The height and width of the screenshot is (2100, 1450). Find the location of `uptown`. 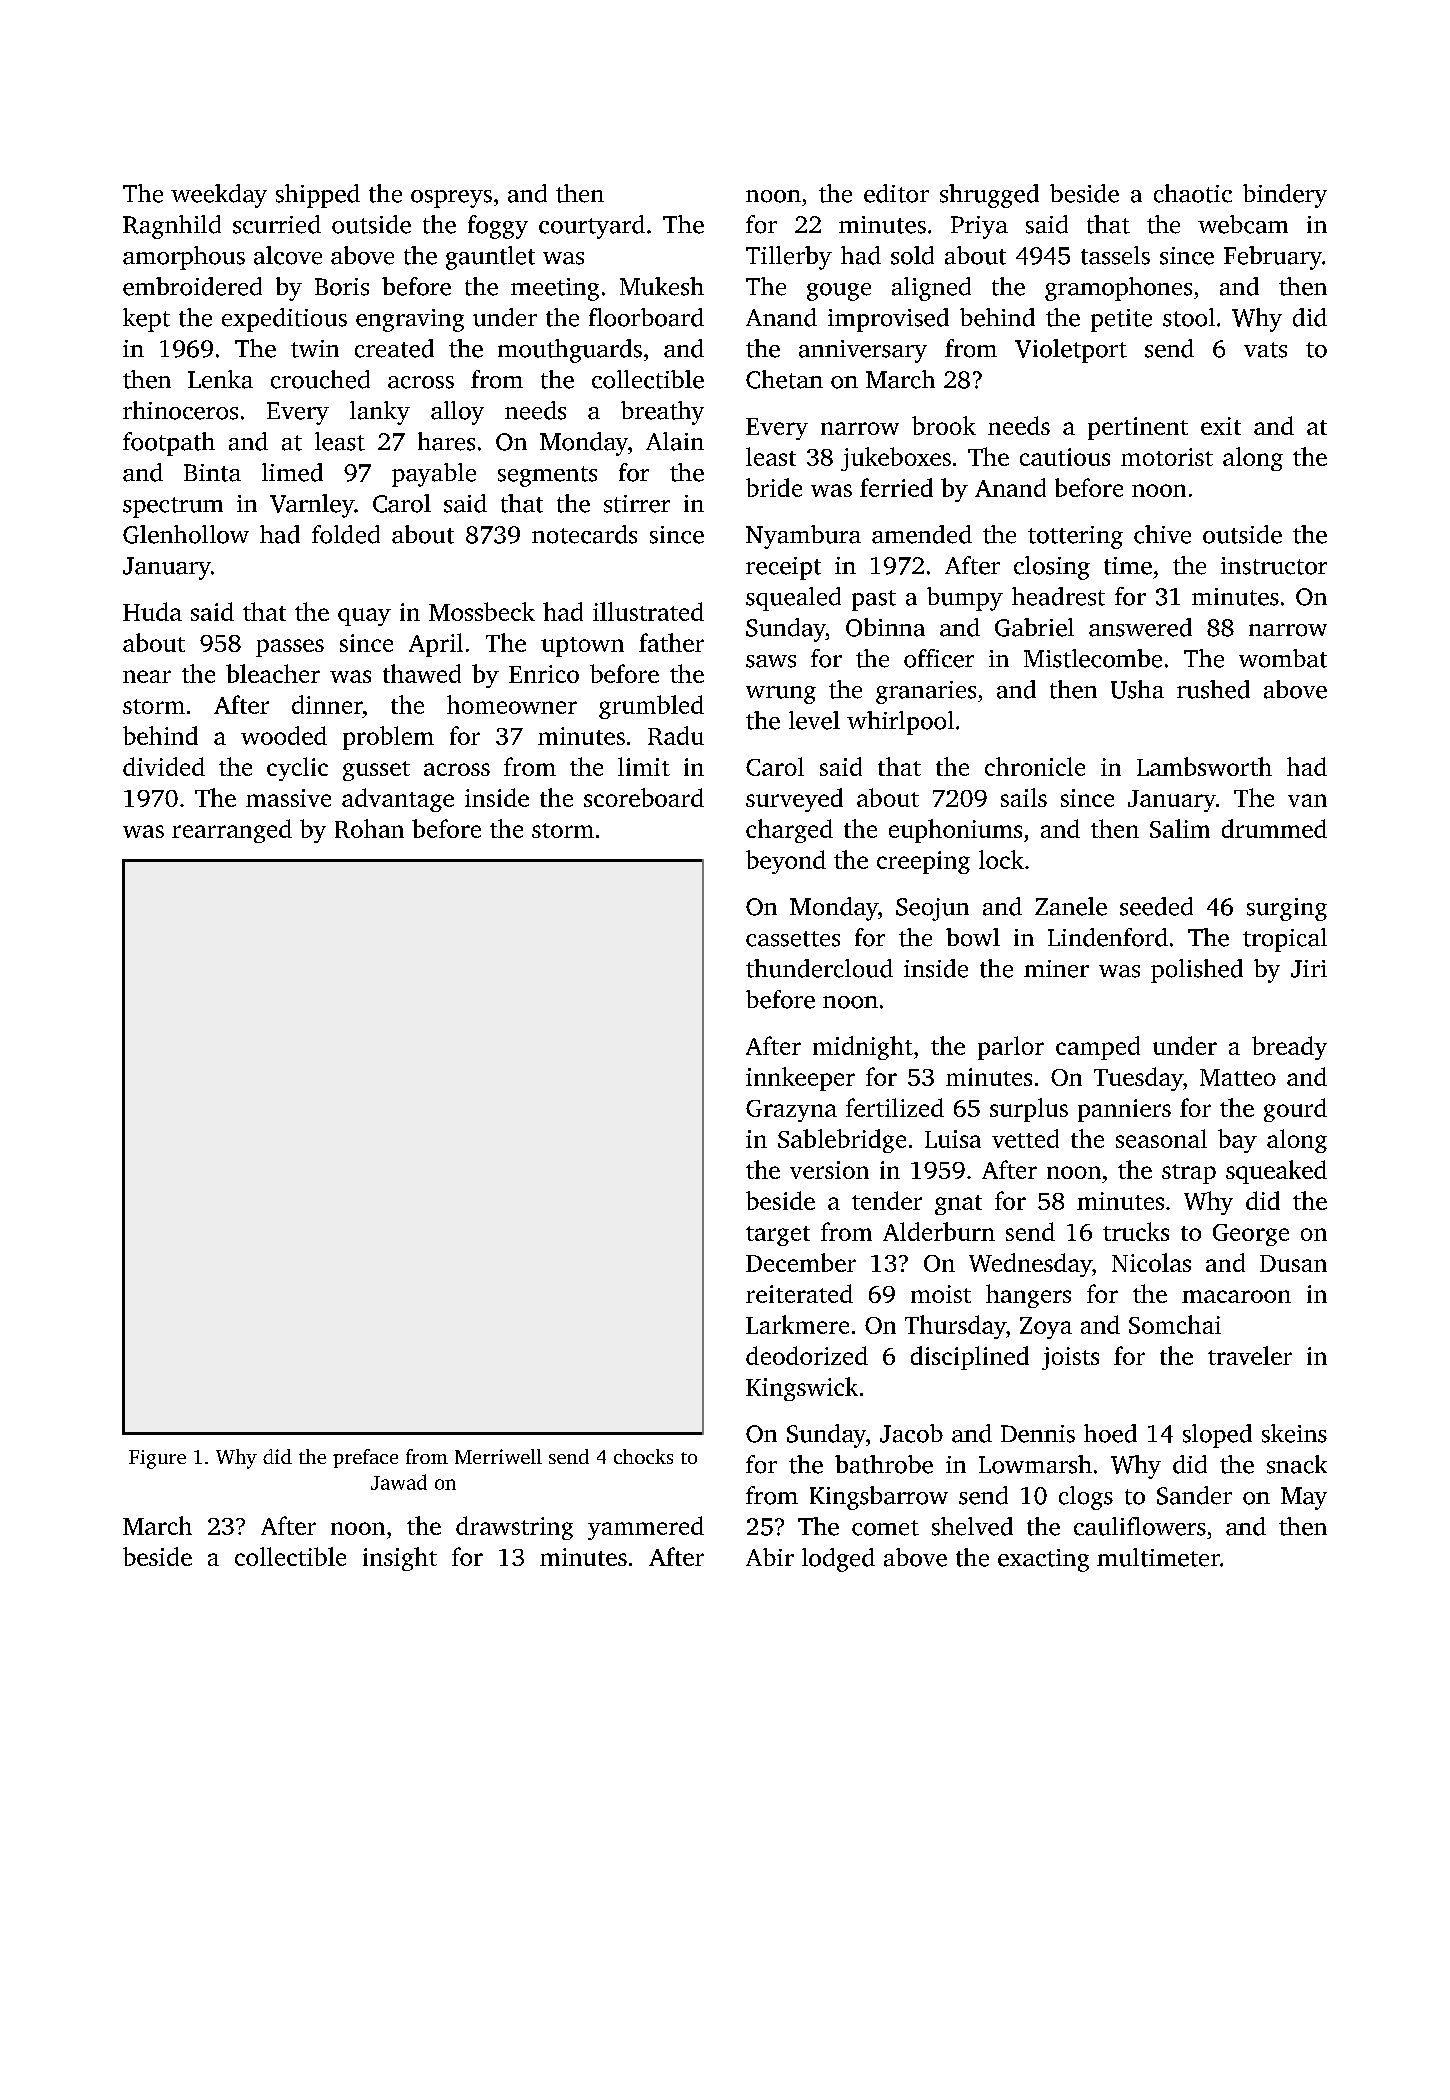

uptown is located at coordinates (582, 647).
